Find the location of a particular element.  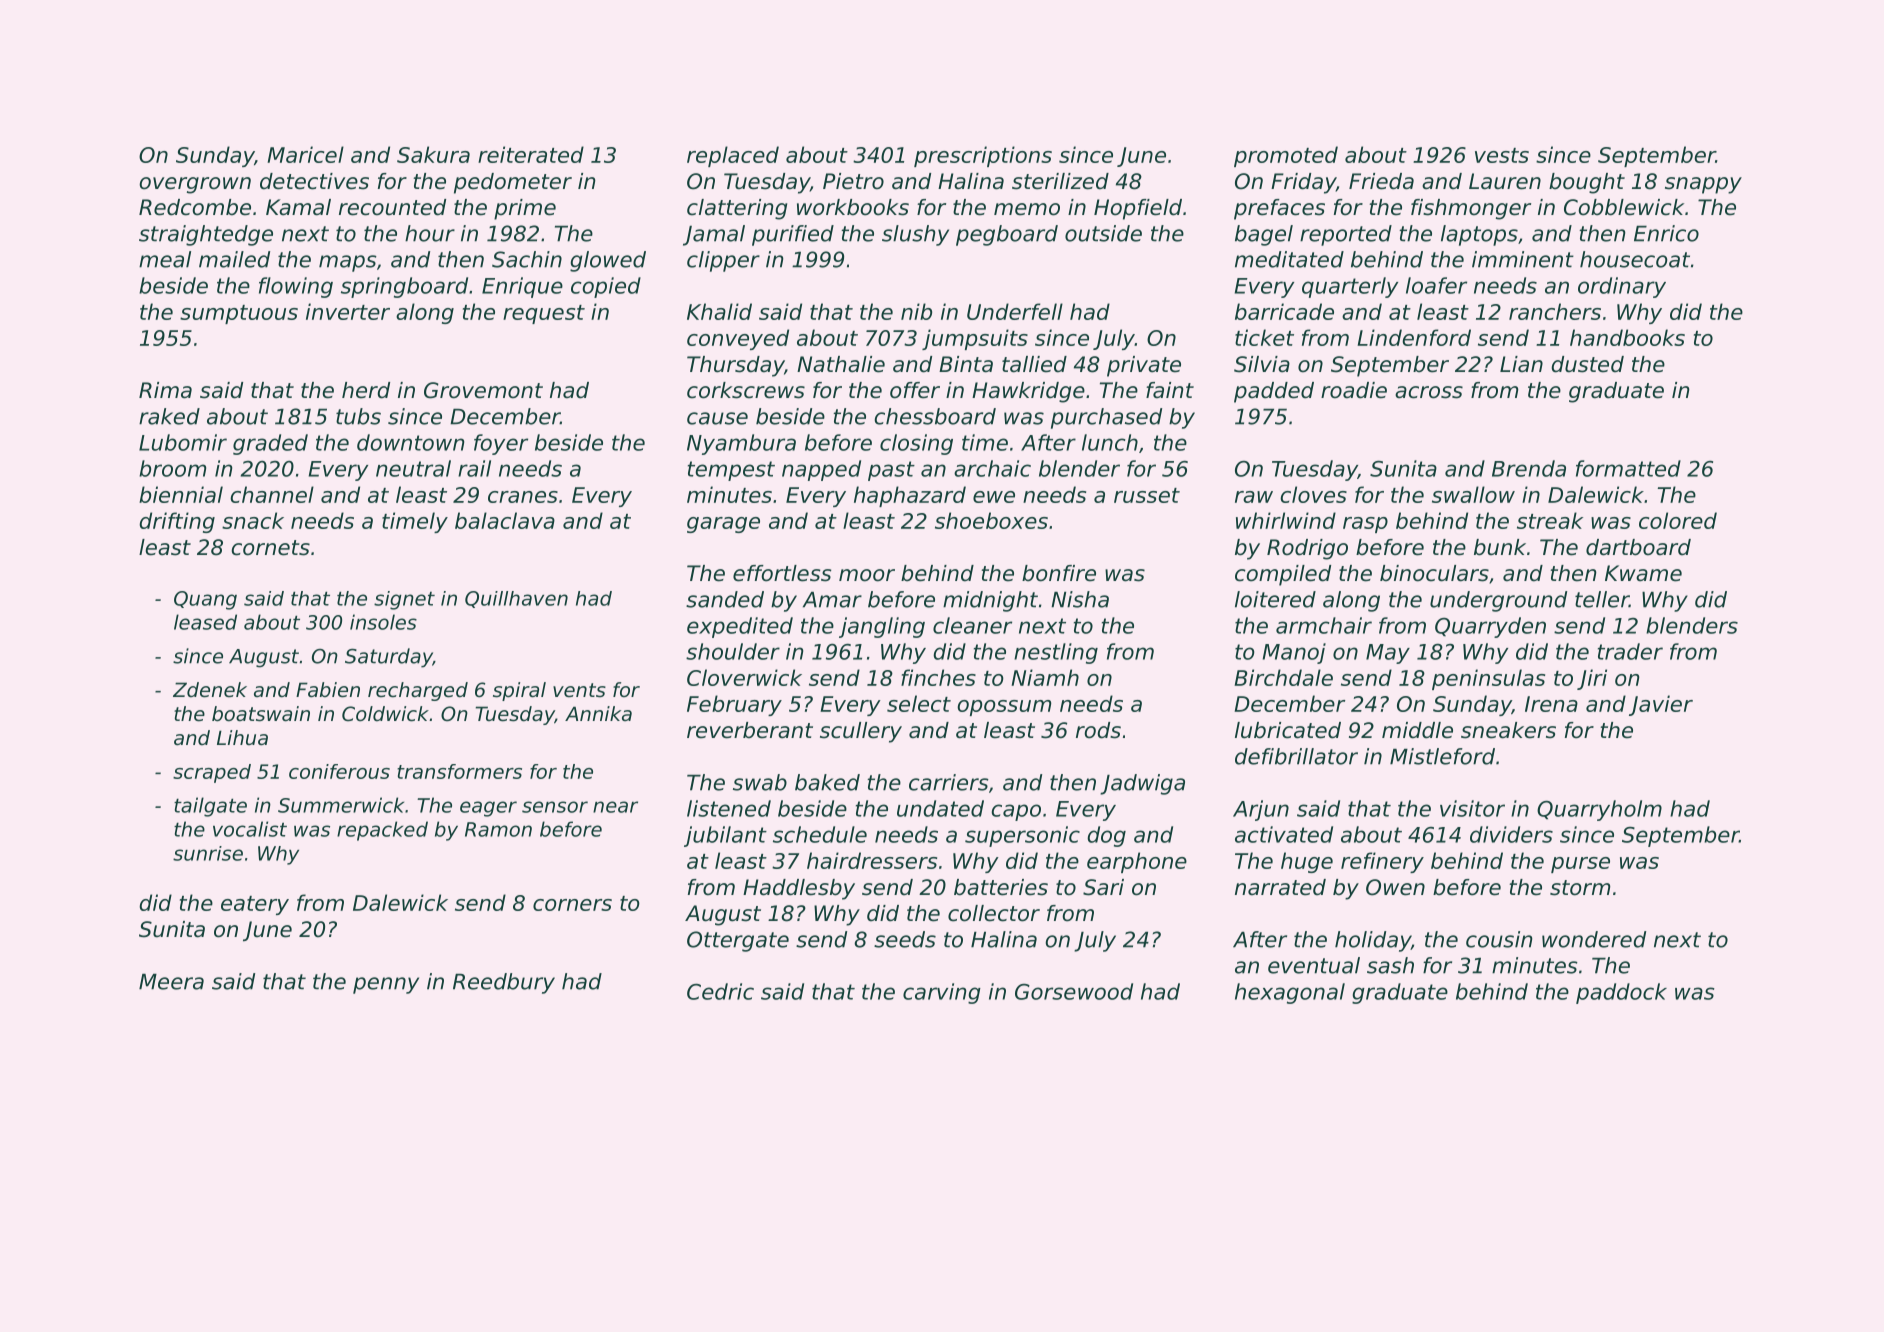

sneakers is located at coordinates (1508, 730).
